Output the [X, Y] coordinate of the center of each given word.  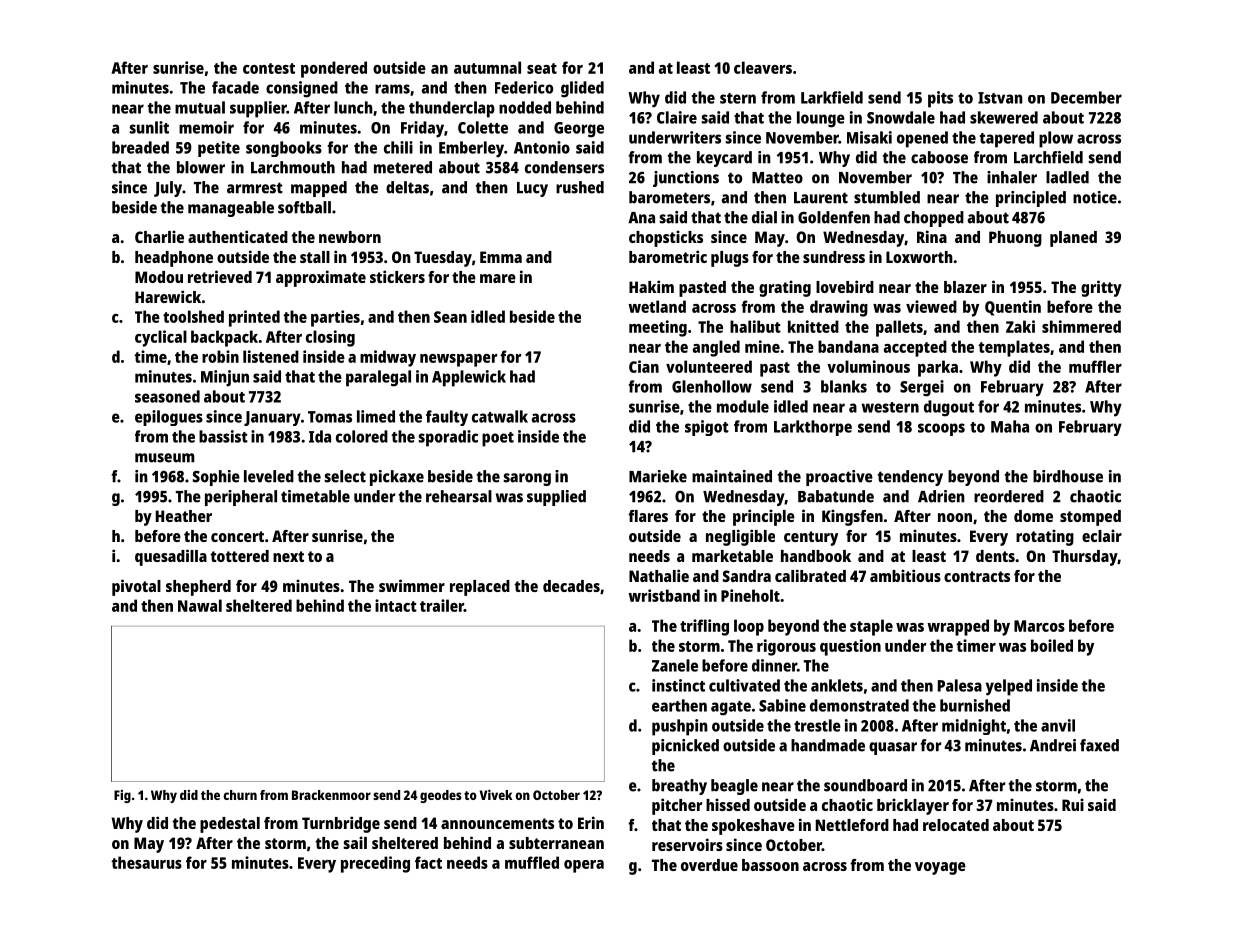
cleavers [763, 67]
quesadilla [171, 557]
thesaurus [146, 862]
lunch [353, 107]
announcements [497, 823]
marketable [732, 556]
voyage [940, 868]
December [1086, 97]
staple [871, 627]
